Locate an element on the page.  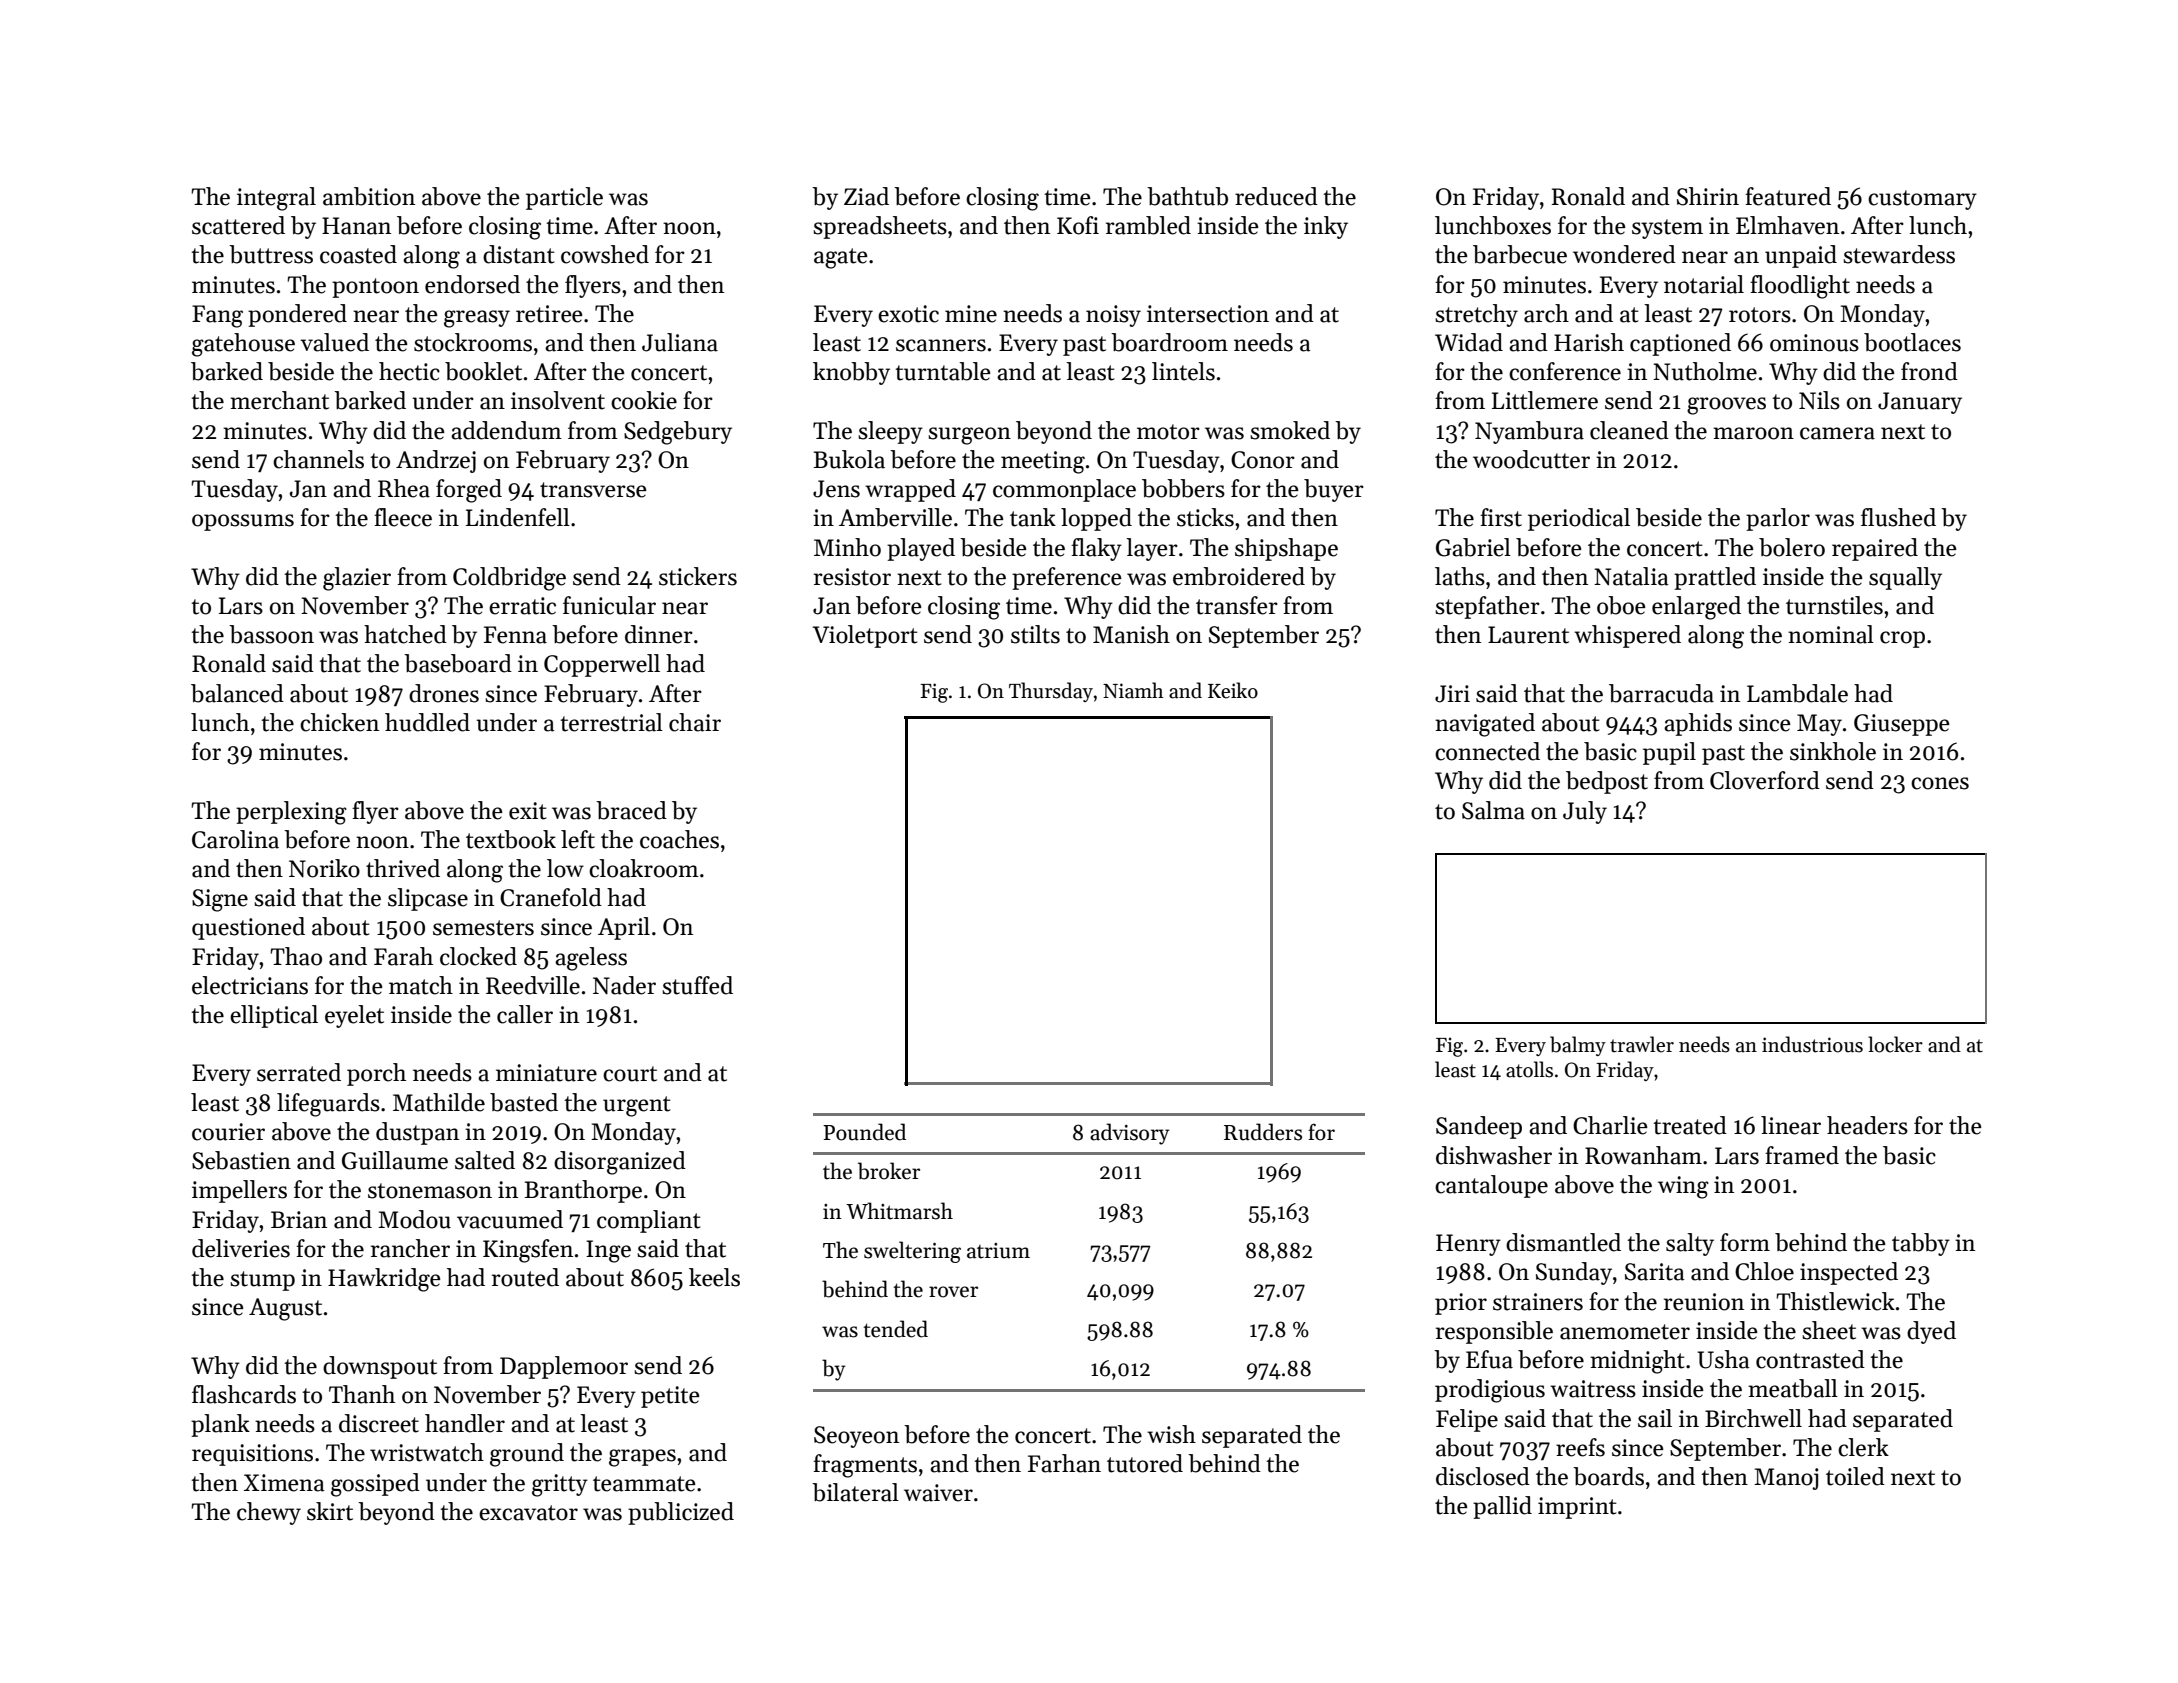
wristwatch is located at coordinates (427, 1452).
